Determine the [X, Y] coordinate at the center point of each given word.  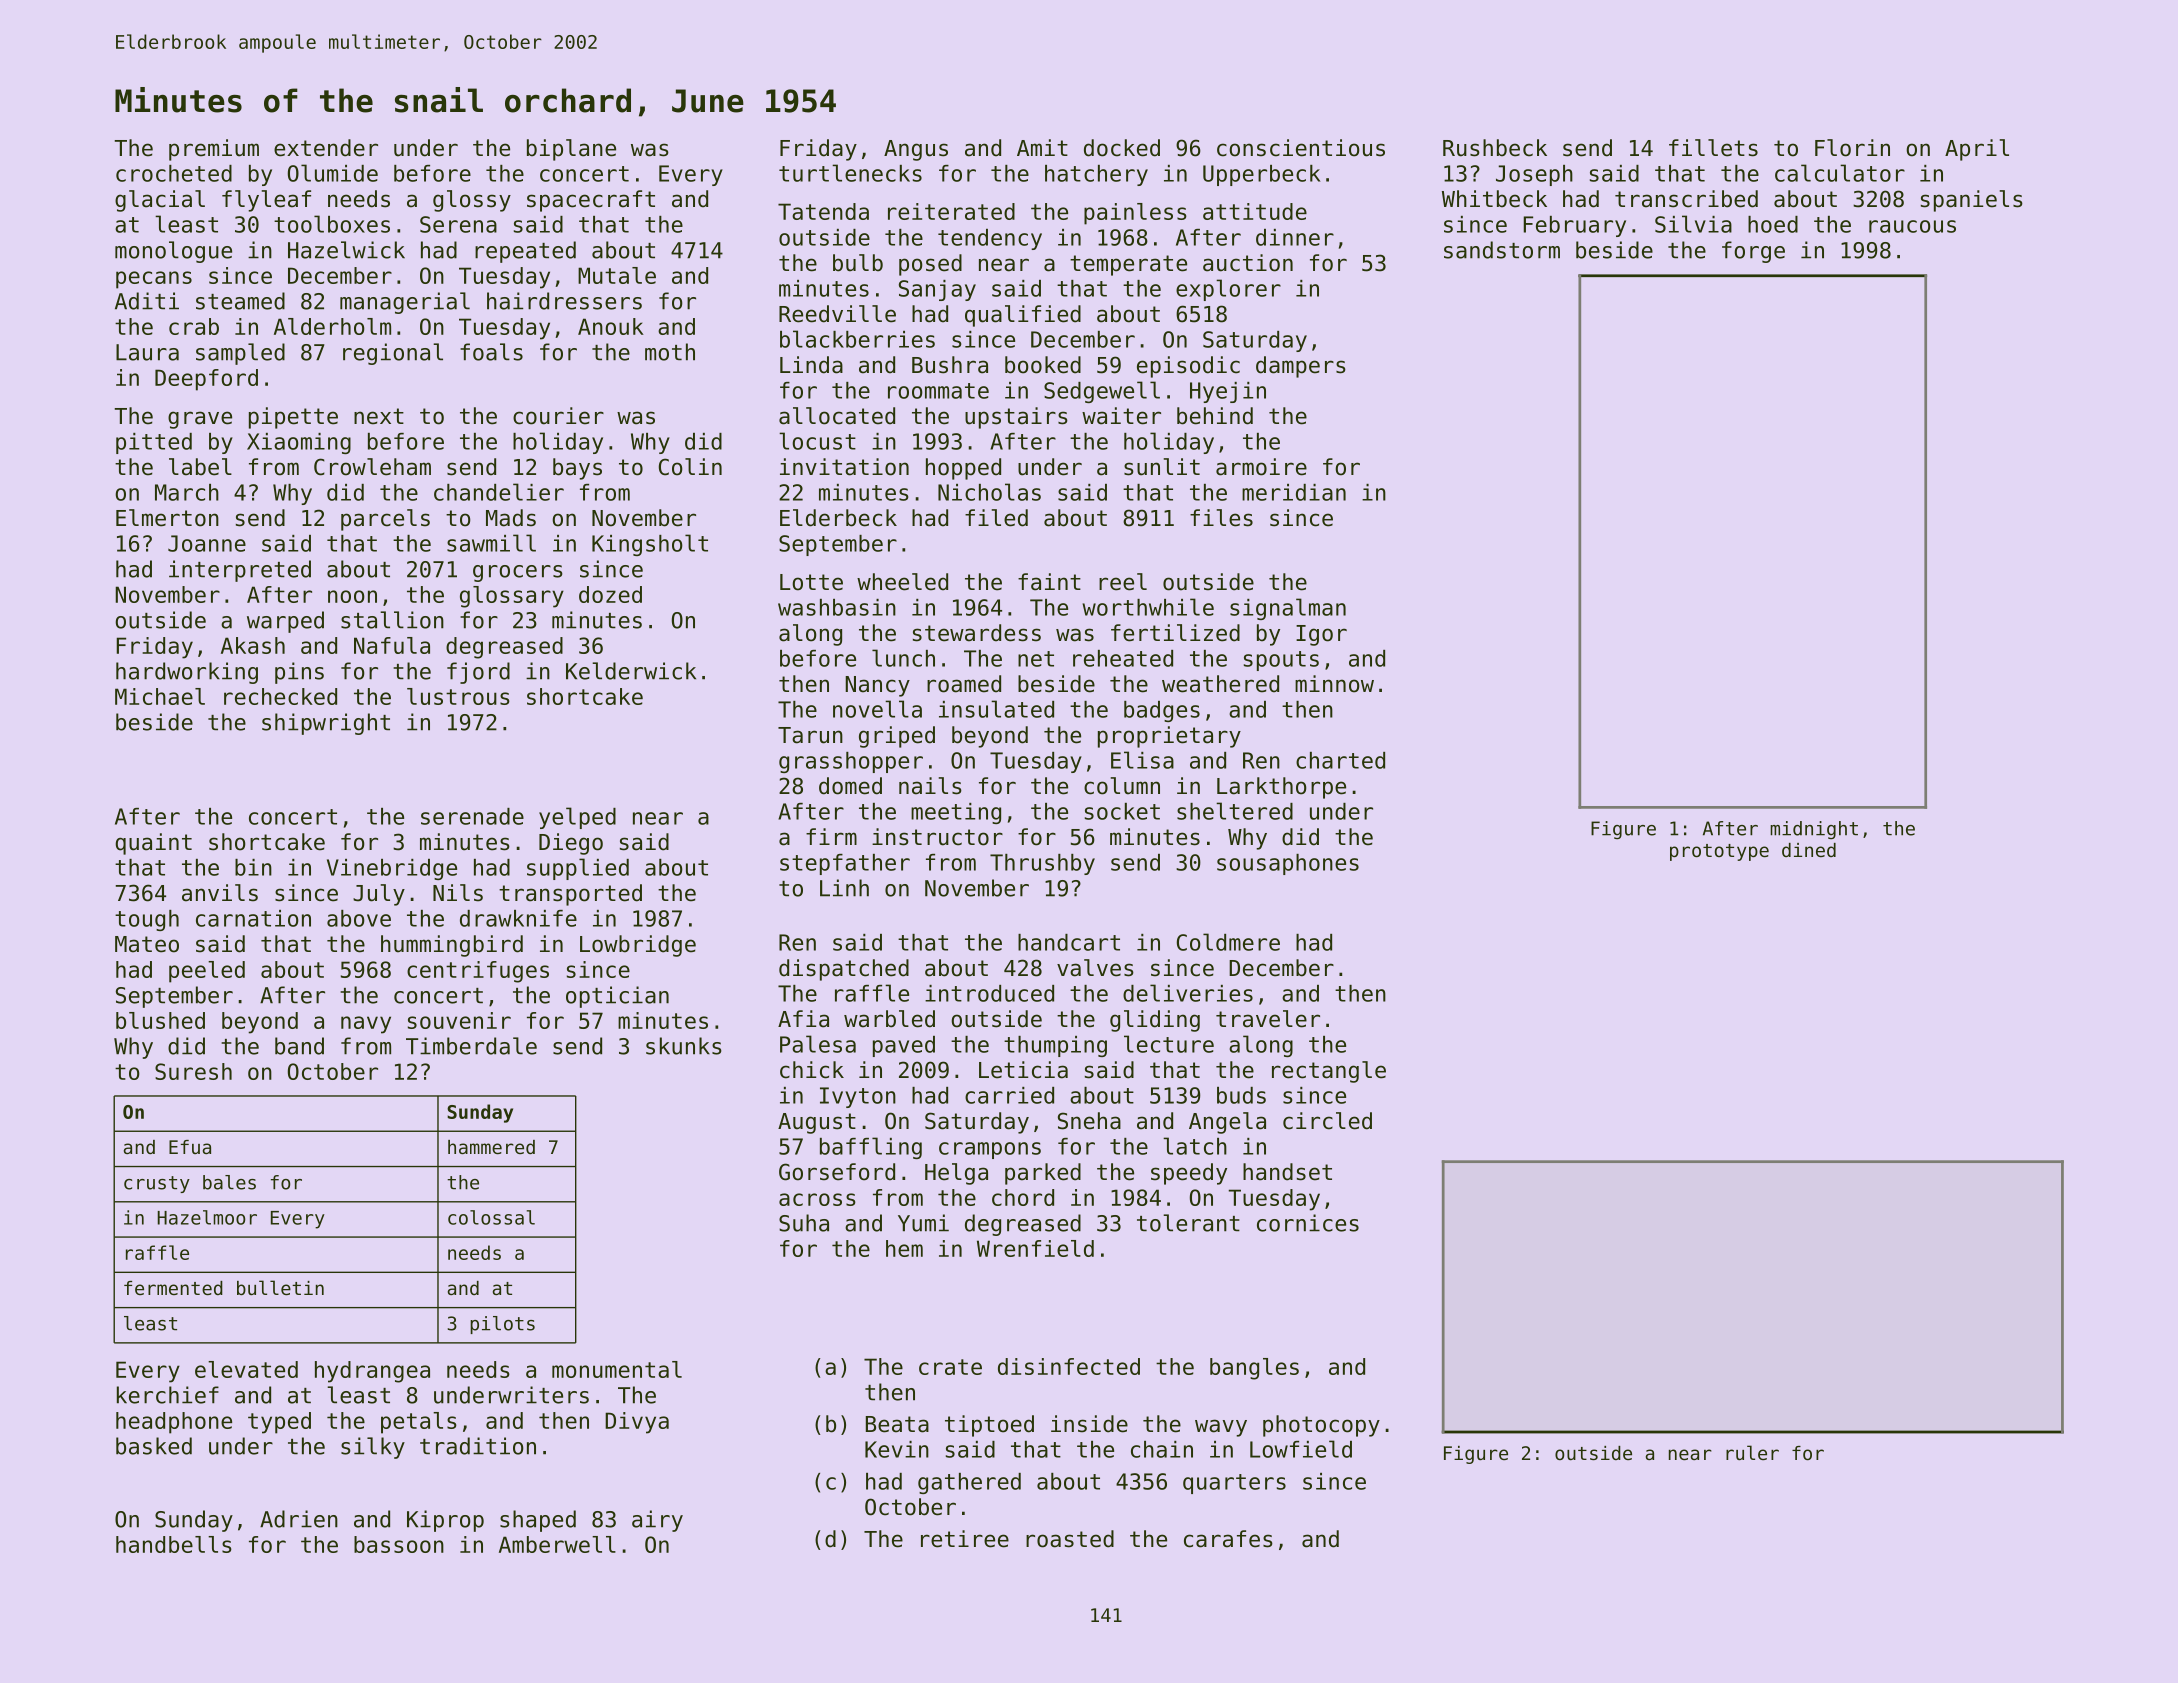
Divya [637, 1423]
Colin [690, 467]
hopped [963, 469]
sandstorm [1502, 250]
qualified [1023, 316]
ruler [1752, 1452]
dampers [1301, 367]
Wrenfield [1035, 1248]
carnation [253, 918]
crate [950, 1367]
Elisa [1142, 760]
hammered [491, 1147]
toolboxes [332, 224]
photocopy [1321, 1426]
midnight [1814, 830]
